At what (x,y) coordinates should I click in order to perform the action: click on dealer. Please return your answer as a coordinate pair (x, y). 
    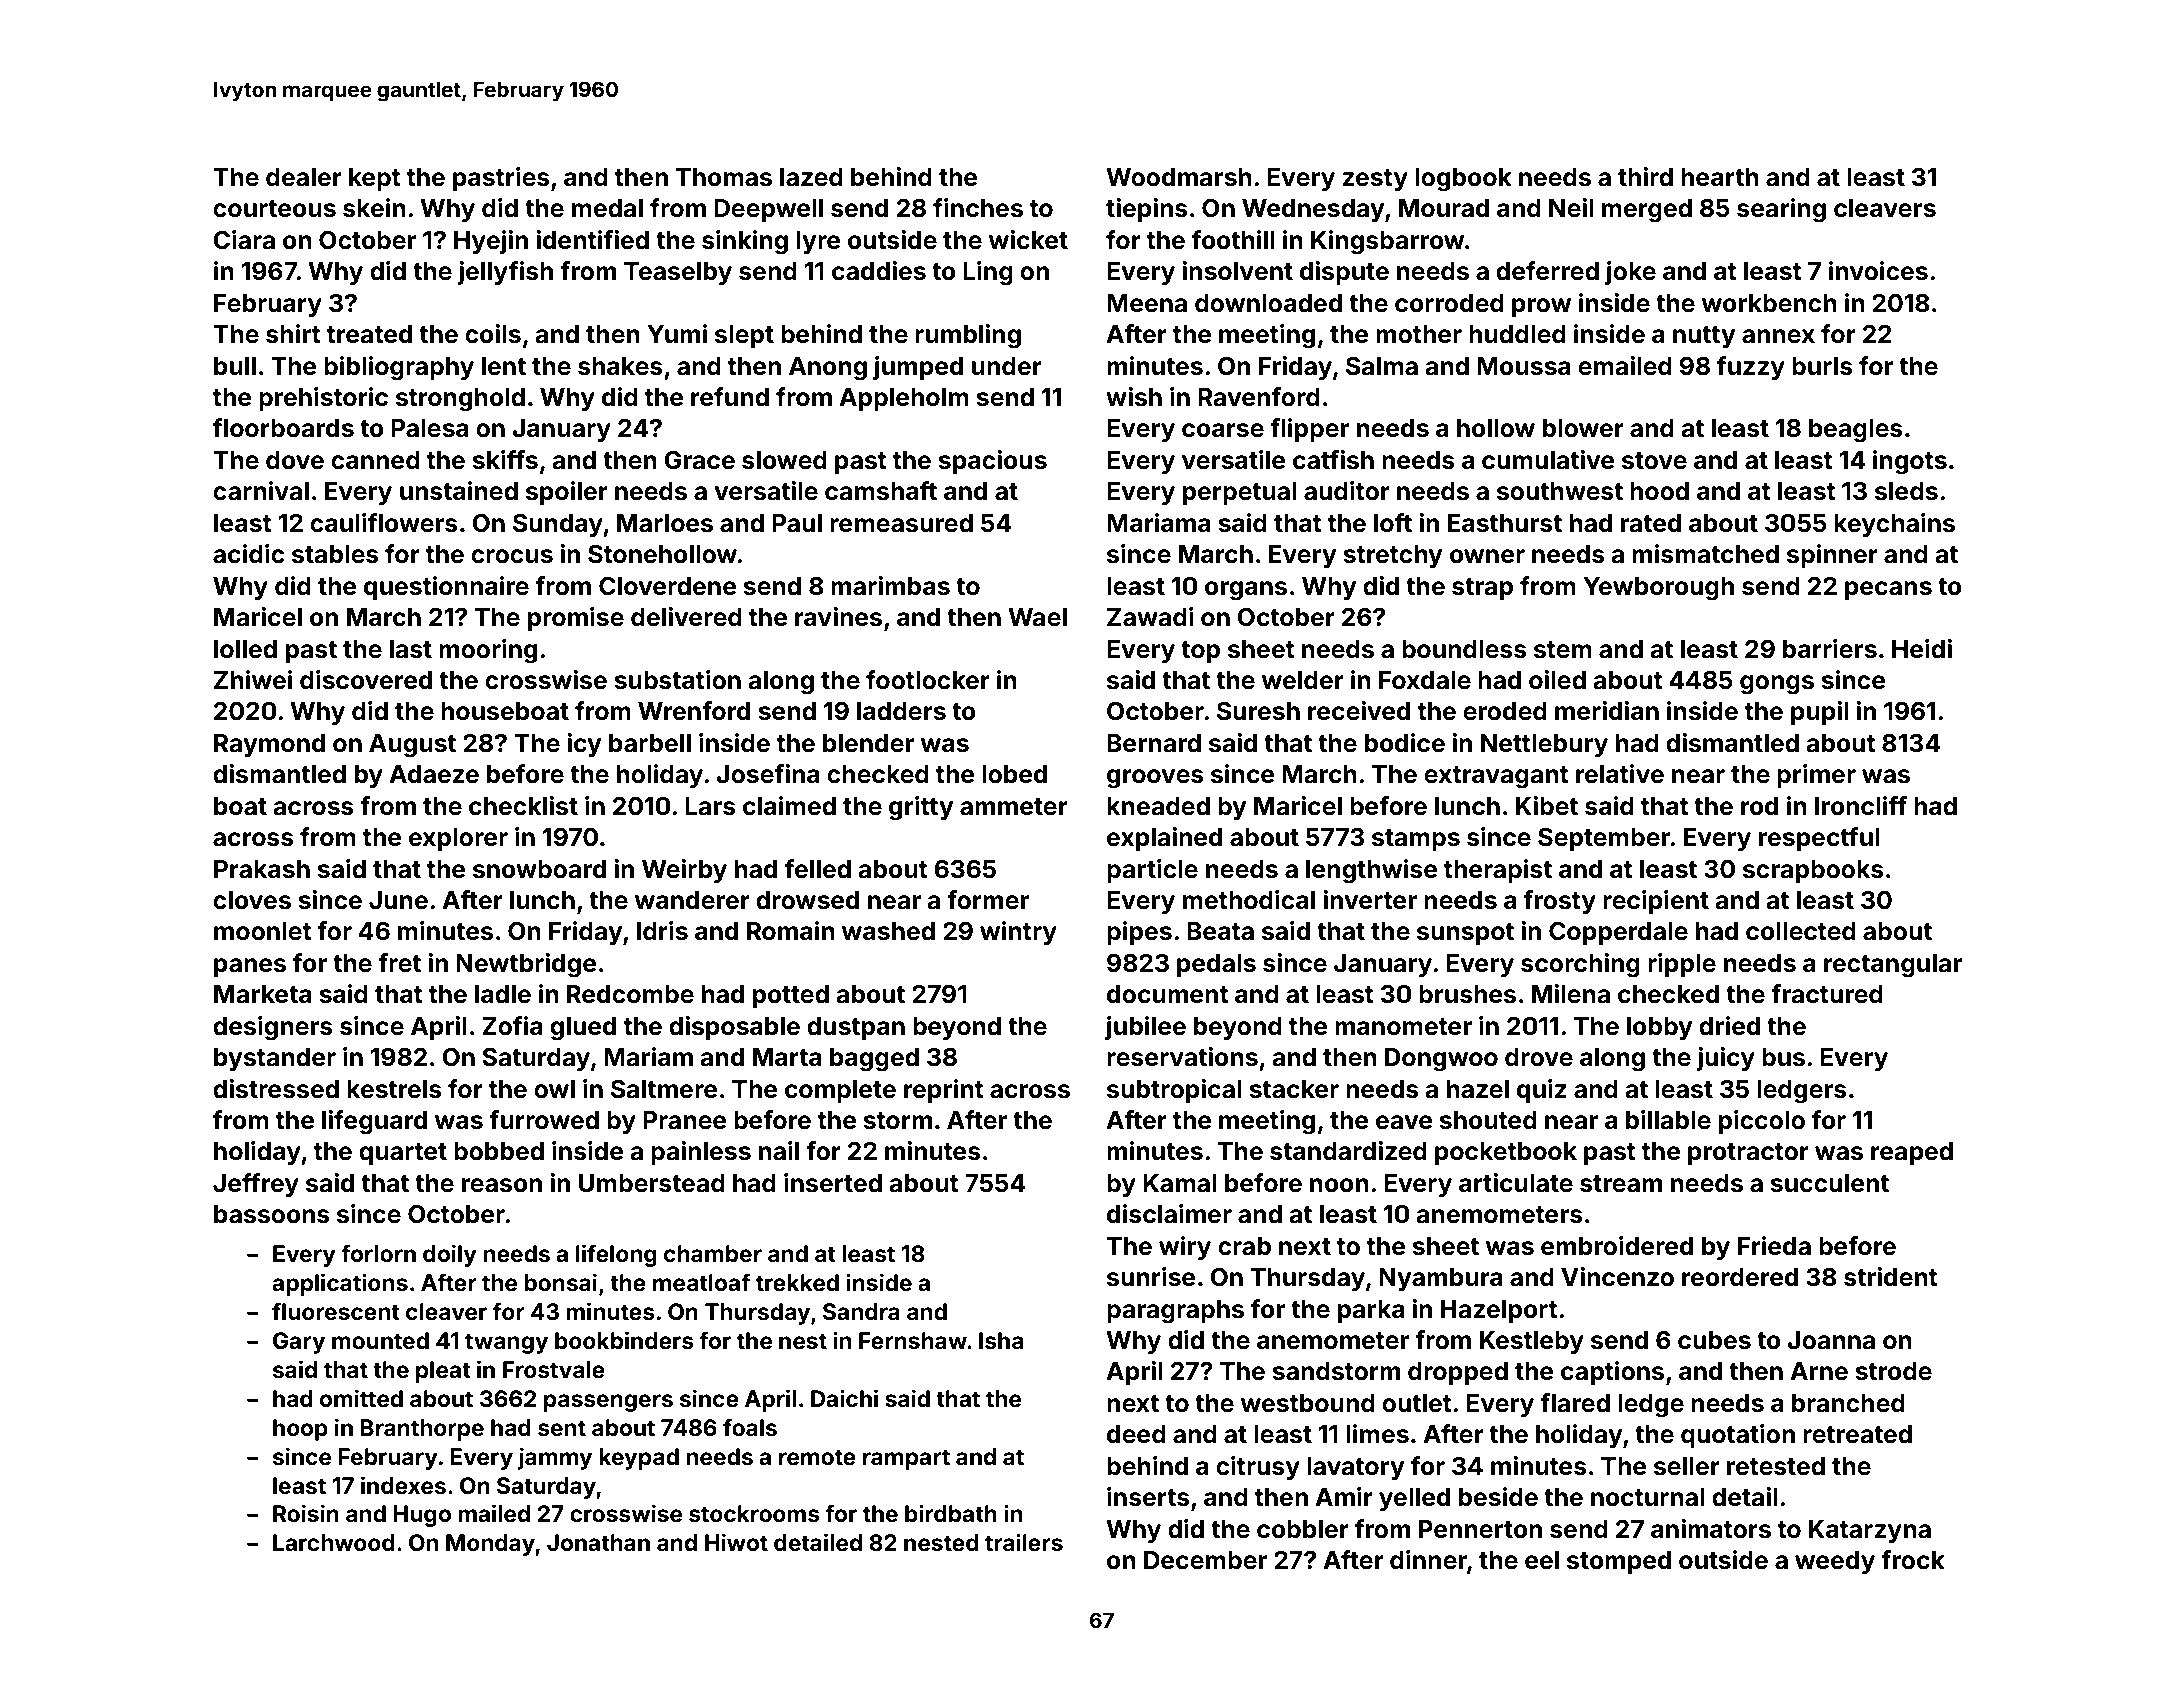
    Looking at the image, I should click on (304, 177).
